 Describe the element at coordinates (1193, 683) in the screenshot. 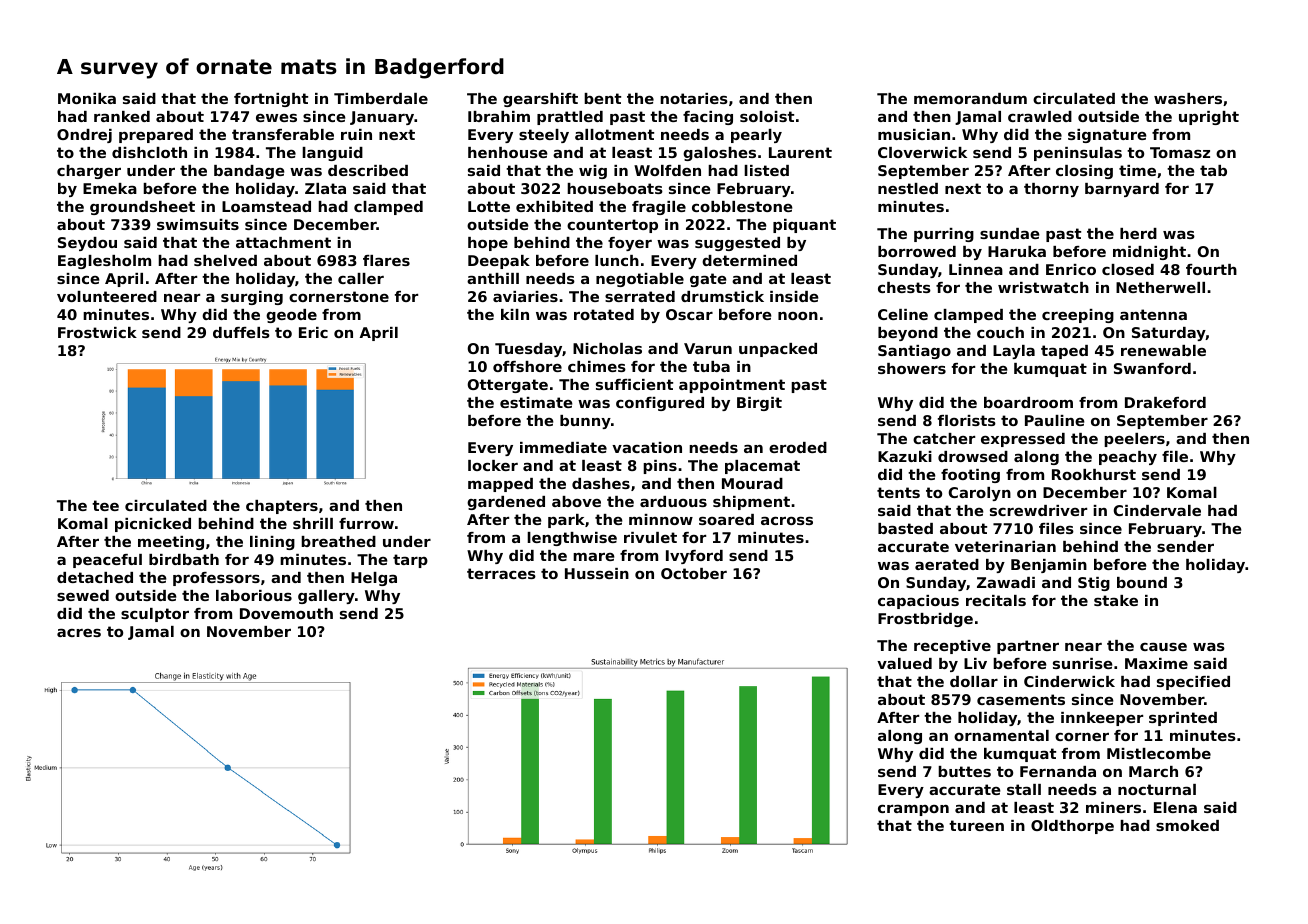

I see `specified` at that location.
